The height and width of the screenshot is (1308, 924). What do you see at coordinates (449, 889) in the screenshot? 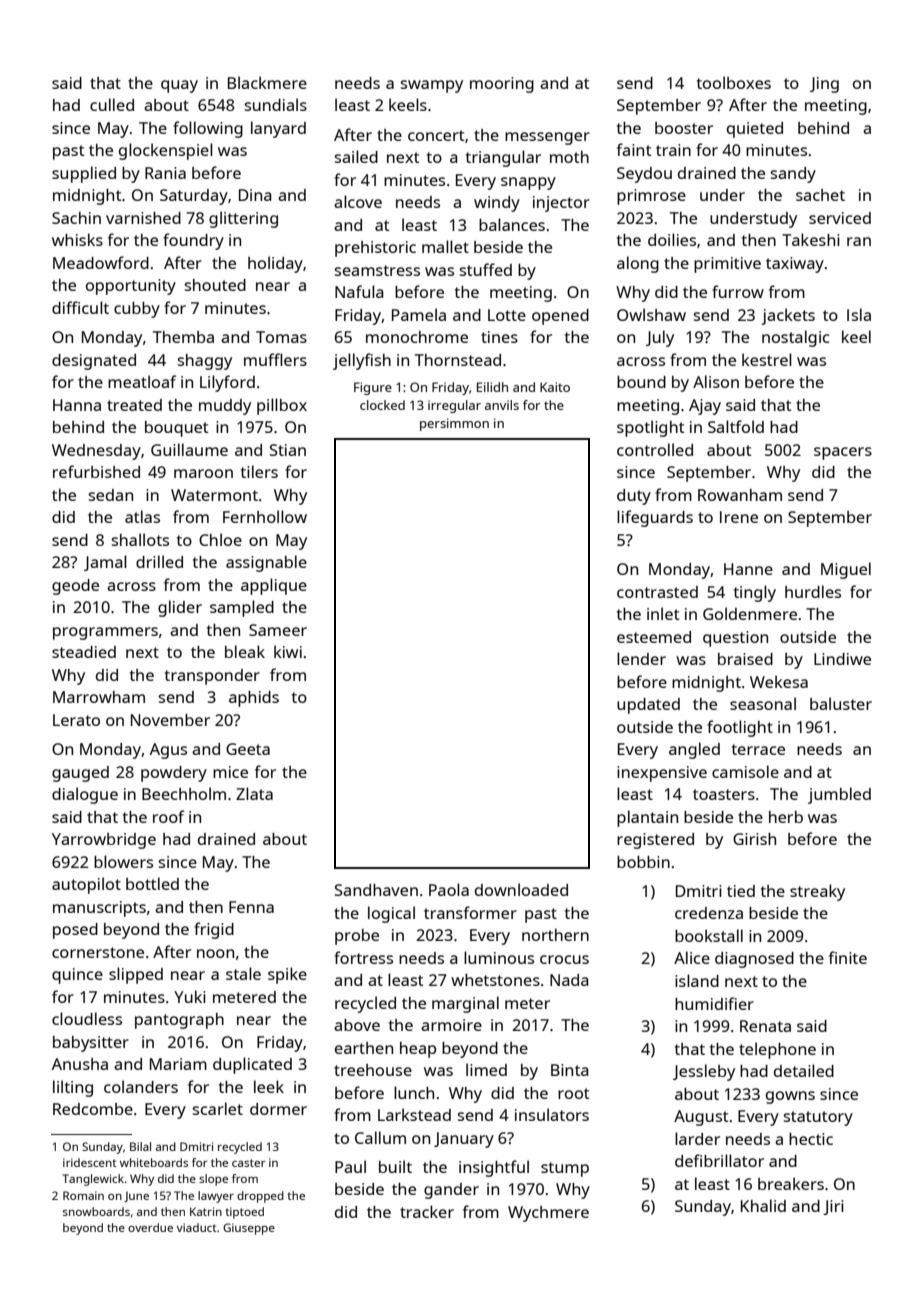
I see `Paola` at bounding box center [449, 889].
